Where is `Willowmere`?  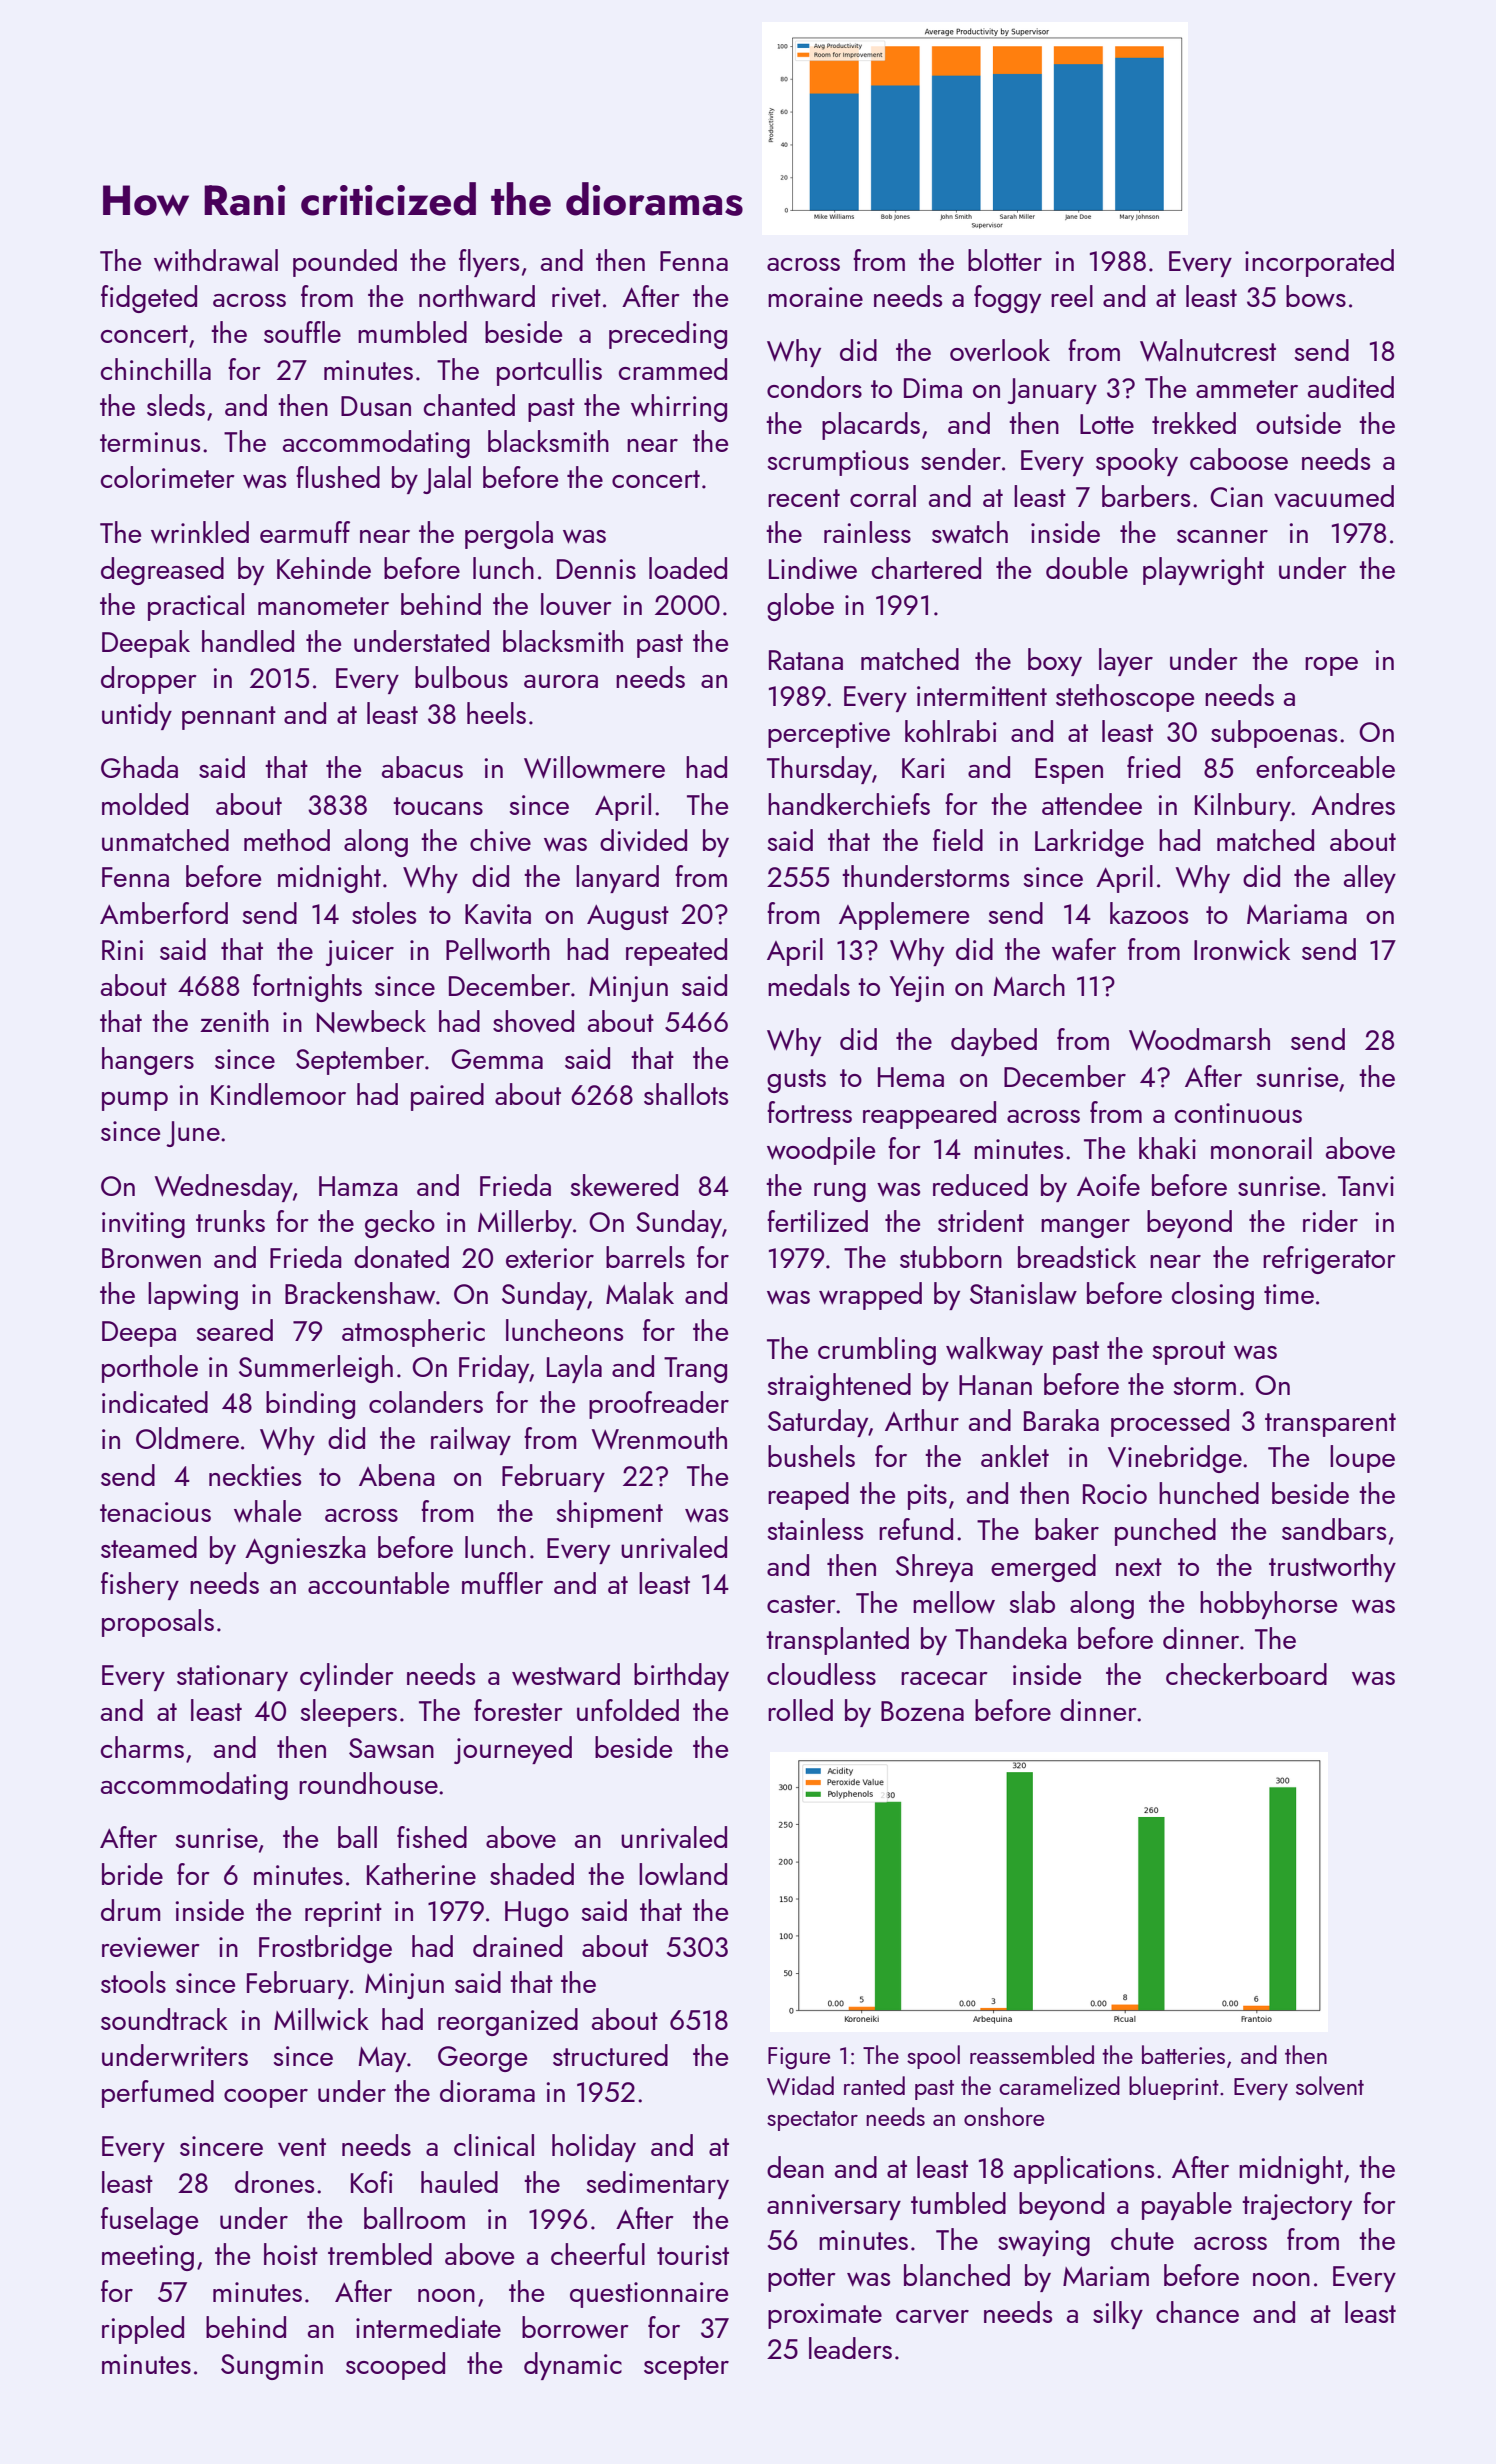
Willowmere is located at coordinates (594, 767).
